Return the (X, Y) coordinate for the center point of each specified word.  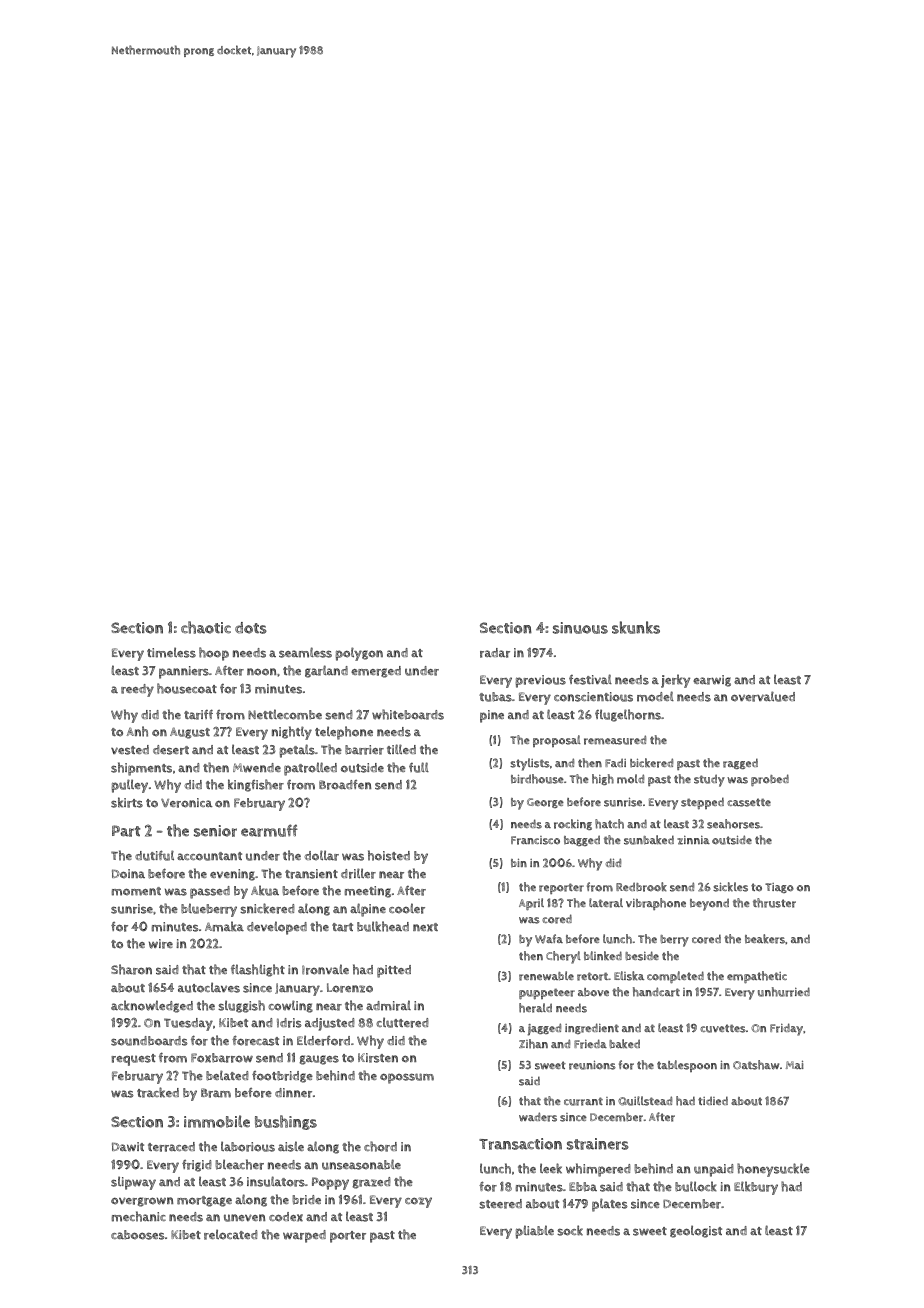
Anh (137, 731)
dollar (321, 855)
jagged (544, 1029)
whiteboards (408, 714)
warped (304, 1236)
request (133, 1060)
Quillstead (645, 1101)
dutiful (154, 855)
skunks (636, 627)
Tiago (779, 888)
